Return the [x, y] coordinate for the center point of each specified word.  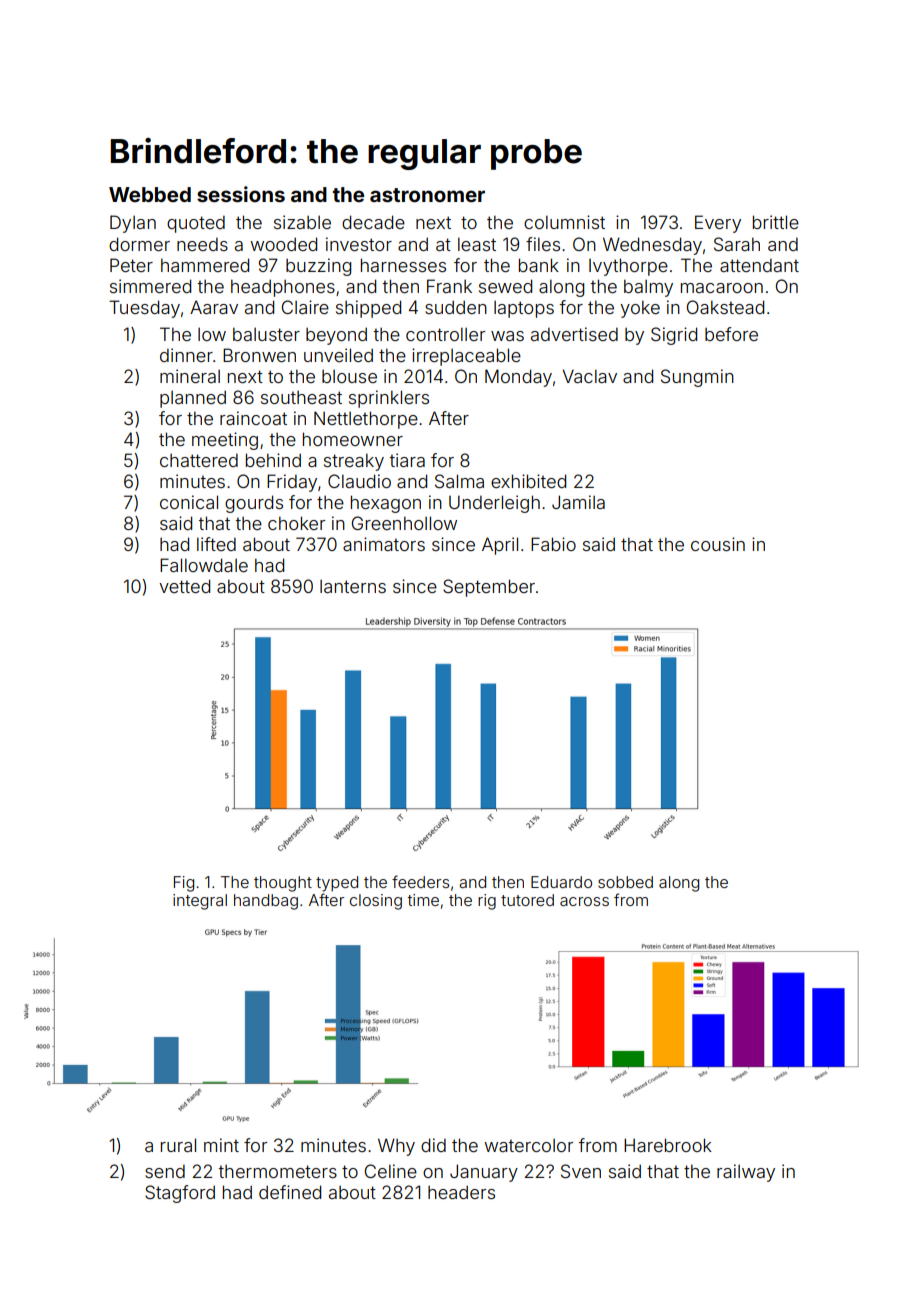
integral [200, 902]
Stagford [180, 1194]
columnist [564, 222]
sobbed [625, 882]
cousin [718, 544]
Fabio [553, 544]
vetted [184, 586]
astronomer [427, 195]
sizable [302, 222]
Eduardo [561, 882]
